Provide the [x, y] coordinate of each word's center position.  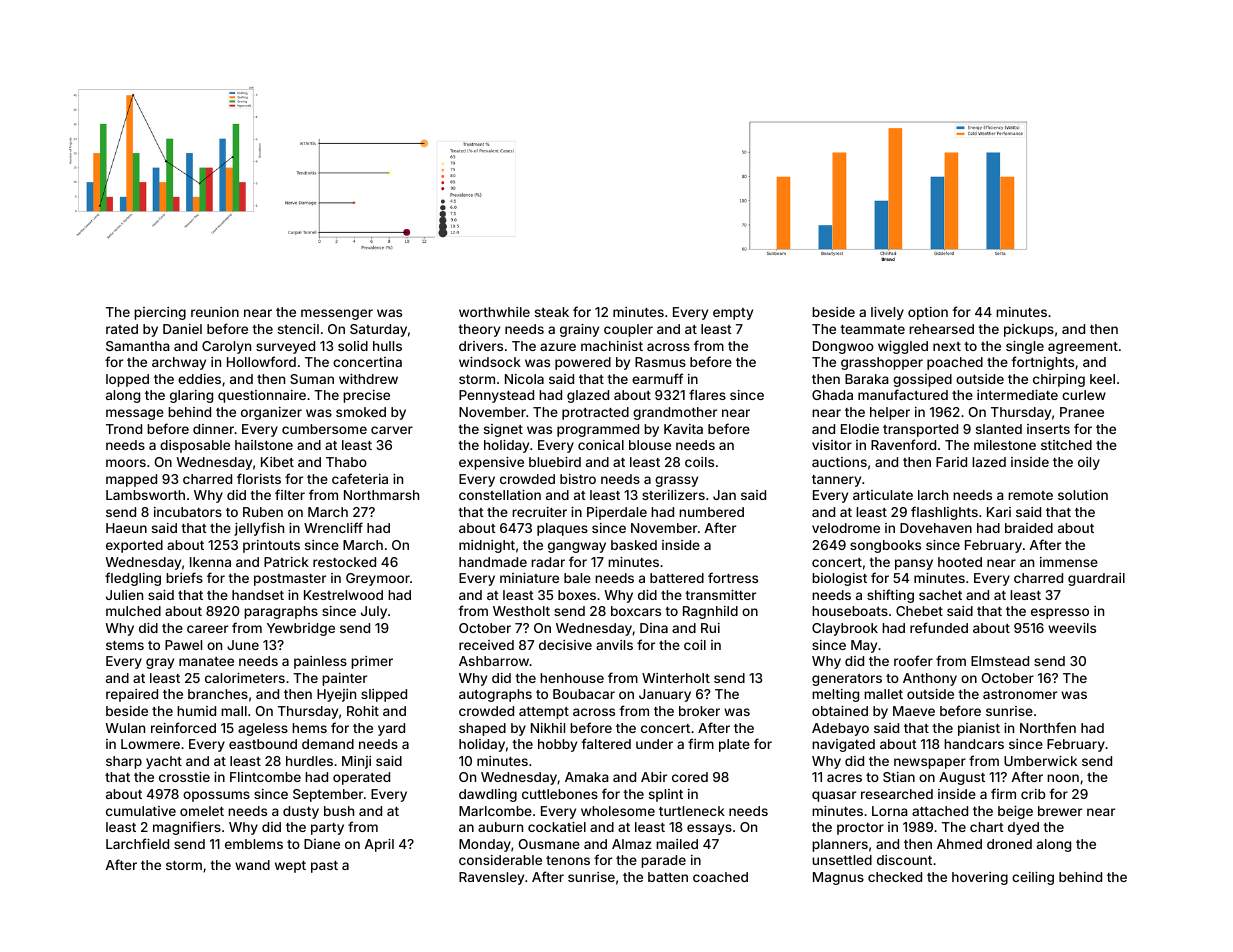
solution [1083, 495]
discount [904, 860]
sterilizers [673, 495]
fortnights [1042, 363]
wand [252, 865]
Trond [124, 429]
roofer [913, 660]
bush [339, 811]
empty [733, 314]
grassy [676, 481]
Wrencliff [333, 527]
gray [160, 663]
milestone [1005, 445]
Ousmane [549, 844]
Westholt [521, 611]
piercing [160, 313]
